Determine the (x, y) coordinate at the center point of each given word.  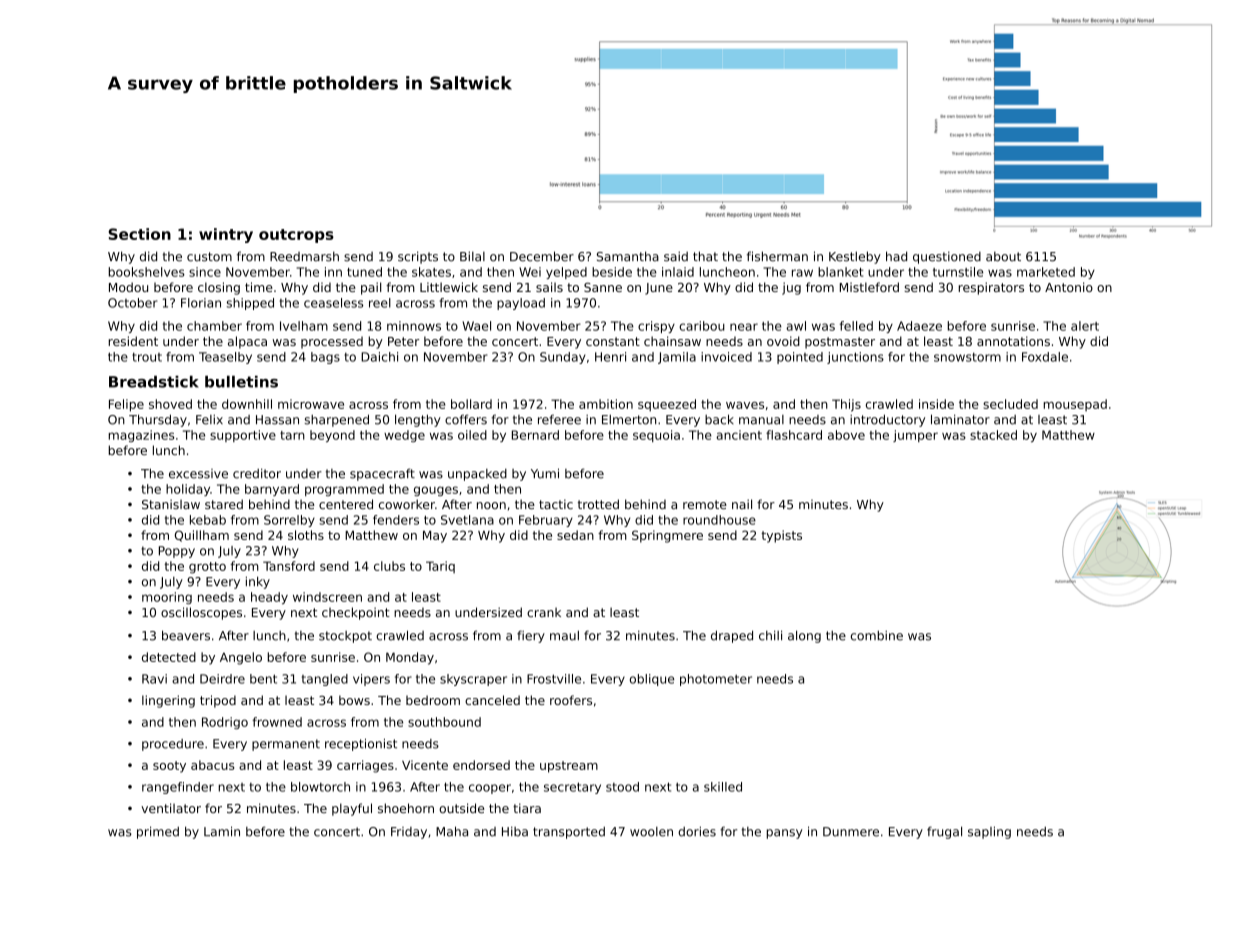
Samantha (628, 256)
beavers (186, 635)
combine (877, 636)
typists (781, 536)
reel (380, 303)
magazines (141, 436)
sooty (169, 767)
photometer (716, 680)
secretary (572, 788)
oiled (472, 435)
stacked (993, 435)
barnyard (272, 490)
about (1003, 257)
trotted (598, 504)
